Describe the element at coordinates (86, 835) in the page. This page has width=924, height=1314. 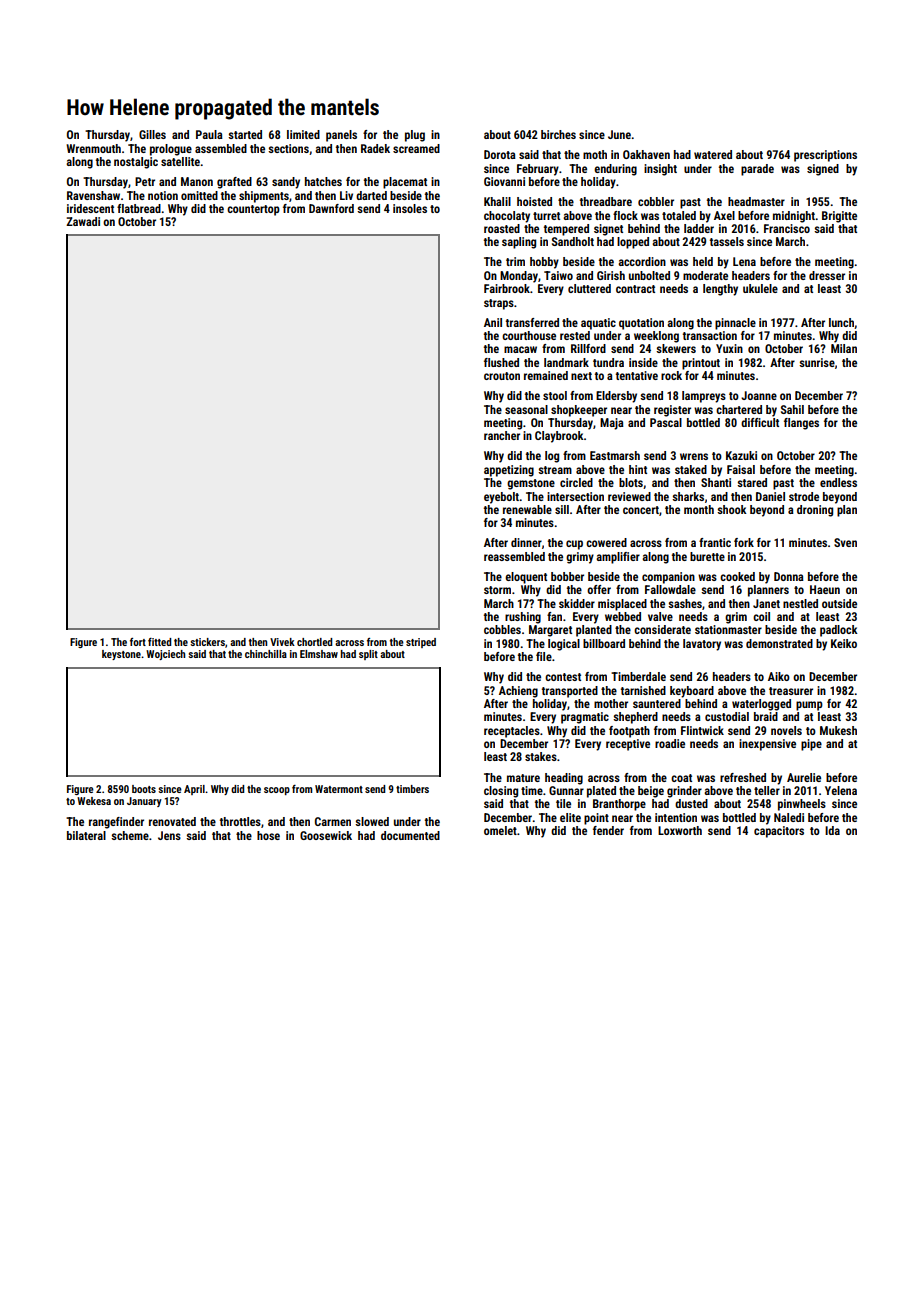
I see `bilateral` at that location.
